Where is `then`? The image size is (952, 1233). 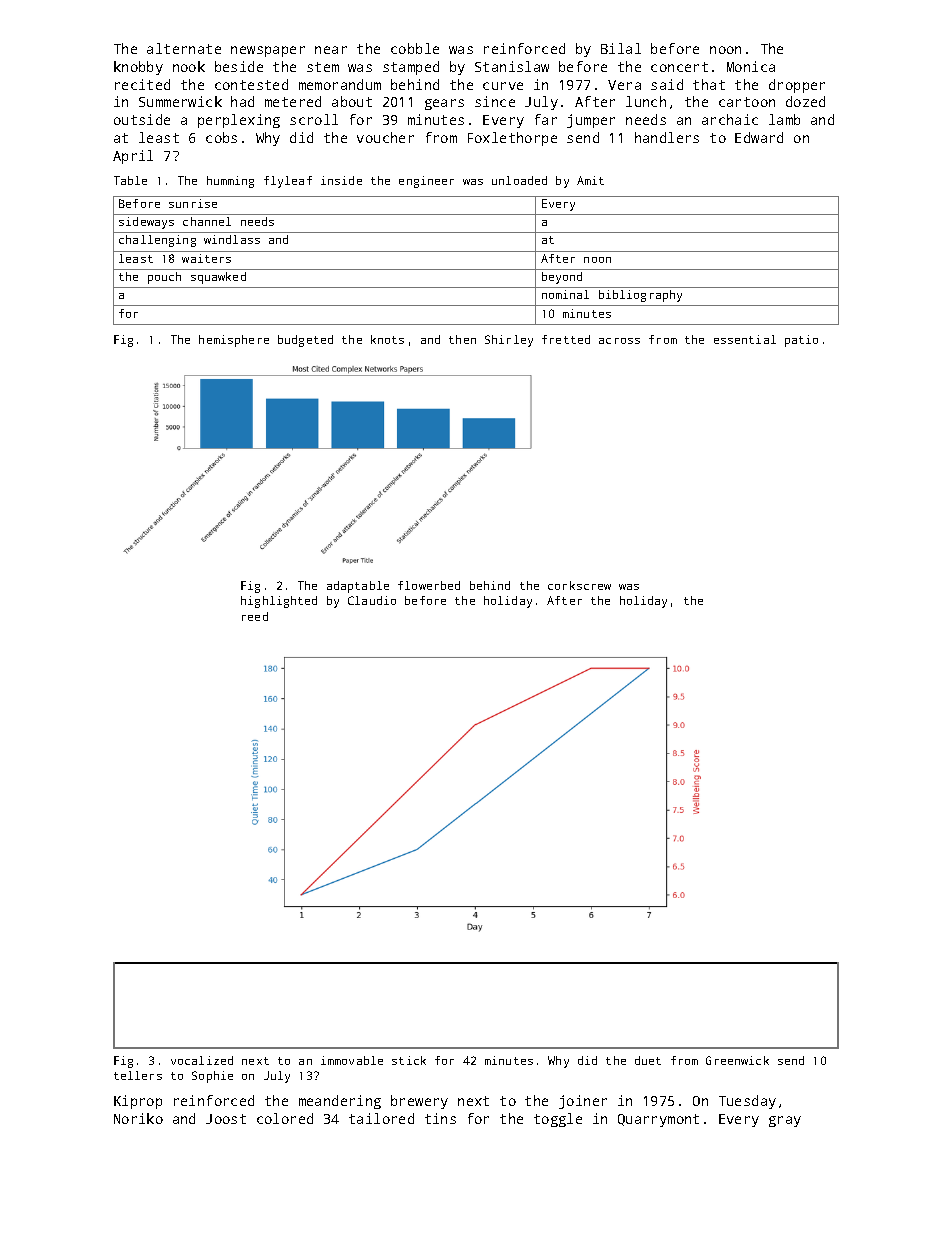
then is located at coordinates (462, 339).
